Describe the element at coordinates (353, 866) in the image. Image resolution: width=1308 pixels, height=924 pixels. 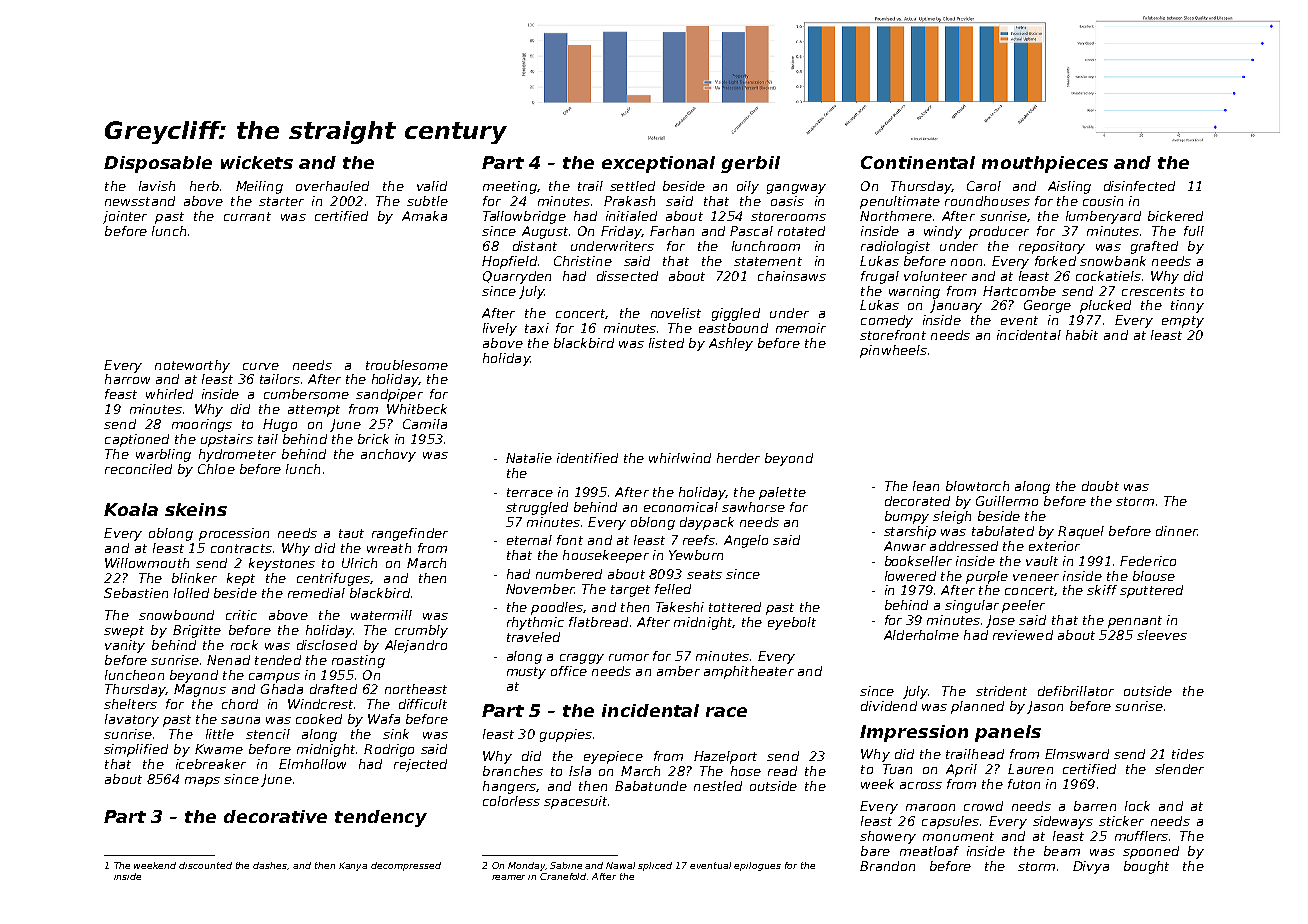
I see `Kanya` at that location.
